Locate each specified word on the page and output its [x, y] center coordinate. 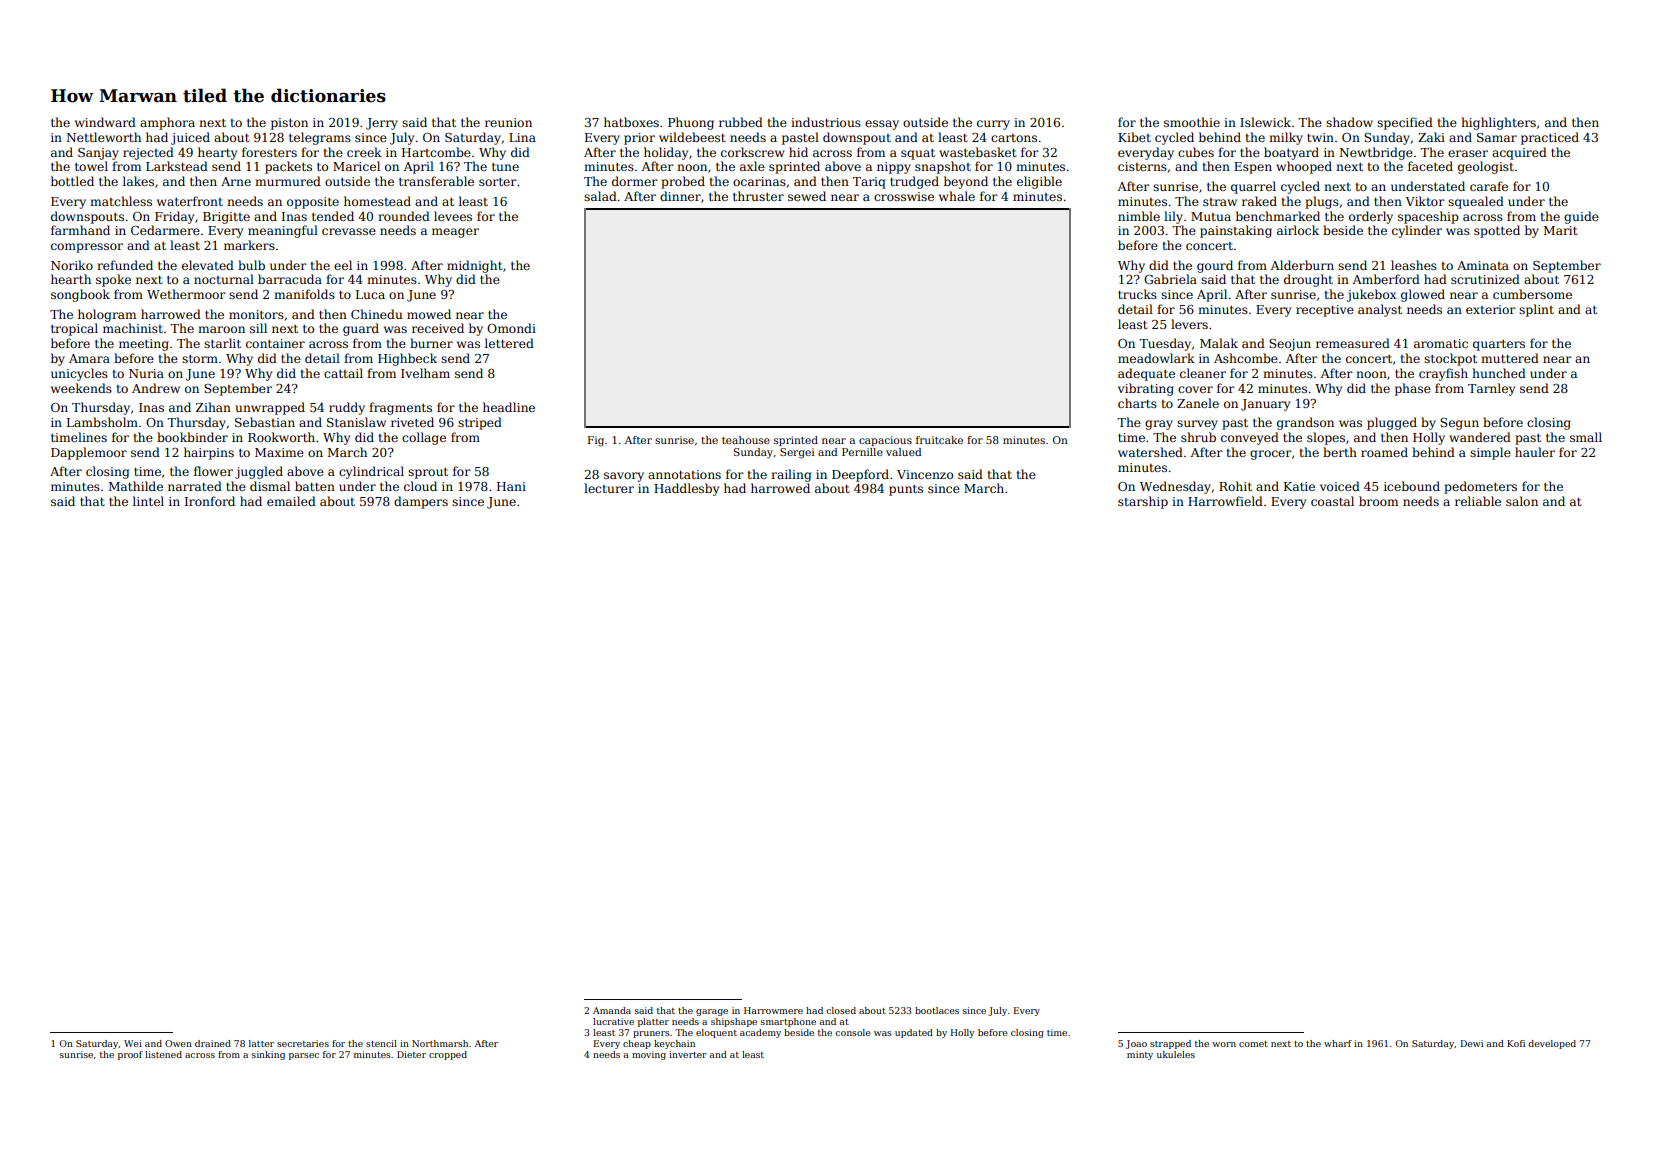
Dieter [411, 1054]
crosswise [904, 196]
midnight [475, 266]
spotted [1497, 231]
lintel [148, 501]
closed [841, 1010]
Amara [89, 358]
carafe [1489, 186]
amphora [167, 123]
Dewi [1472, 1043]
